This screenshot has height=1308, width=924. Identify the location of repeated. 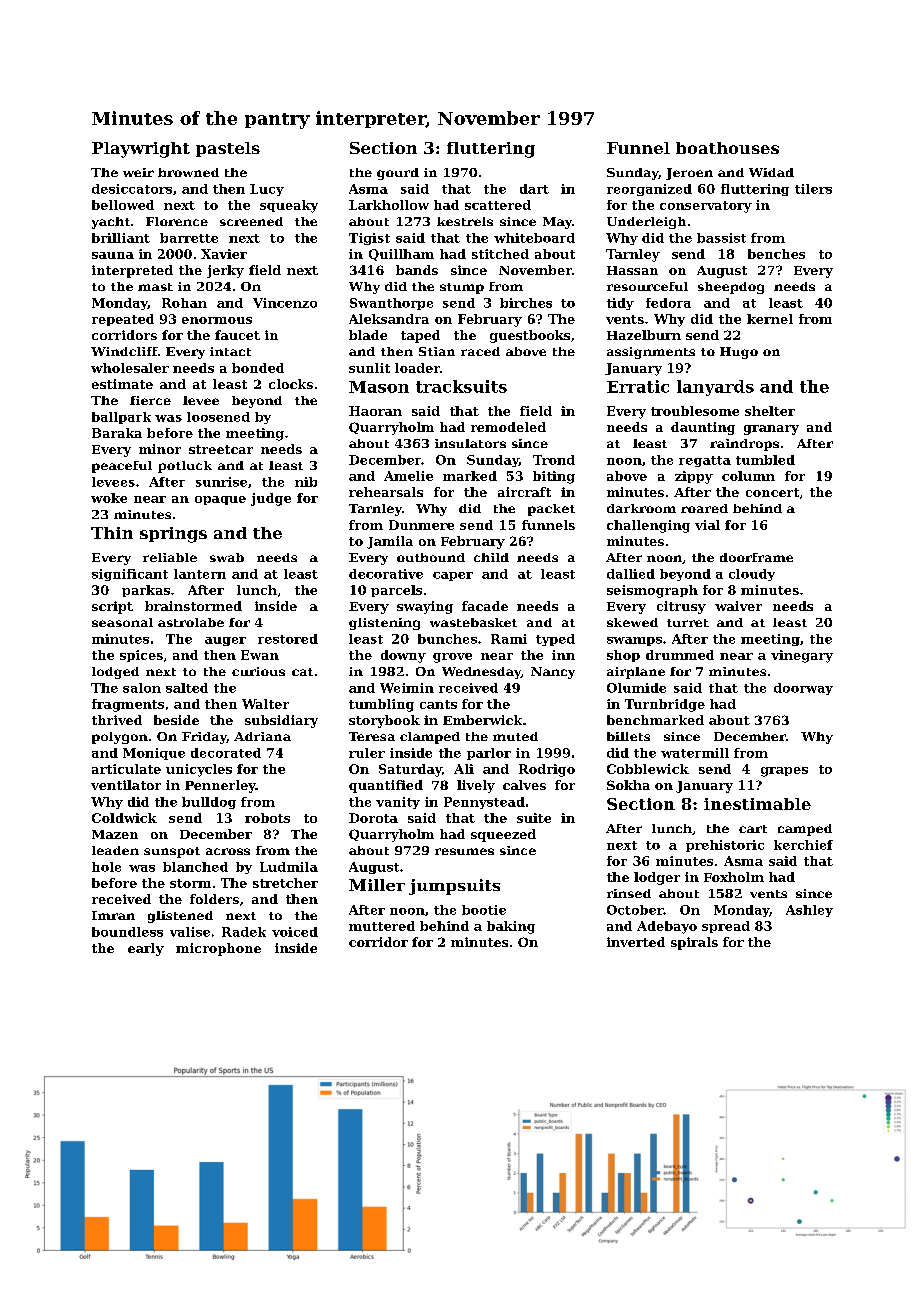
(123, 320).
